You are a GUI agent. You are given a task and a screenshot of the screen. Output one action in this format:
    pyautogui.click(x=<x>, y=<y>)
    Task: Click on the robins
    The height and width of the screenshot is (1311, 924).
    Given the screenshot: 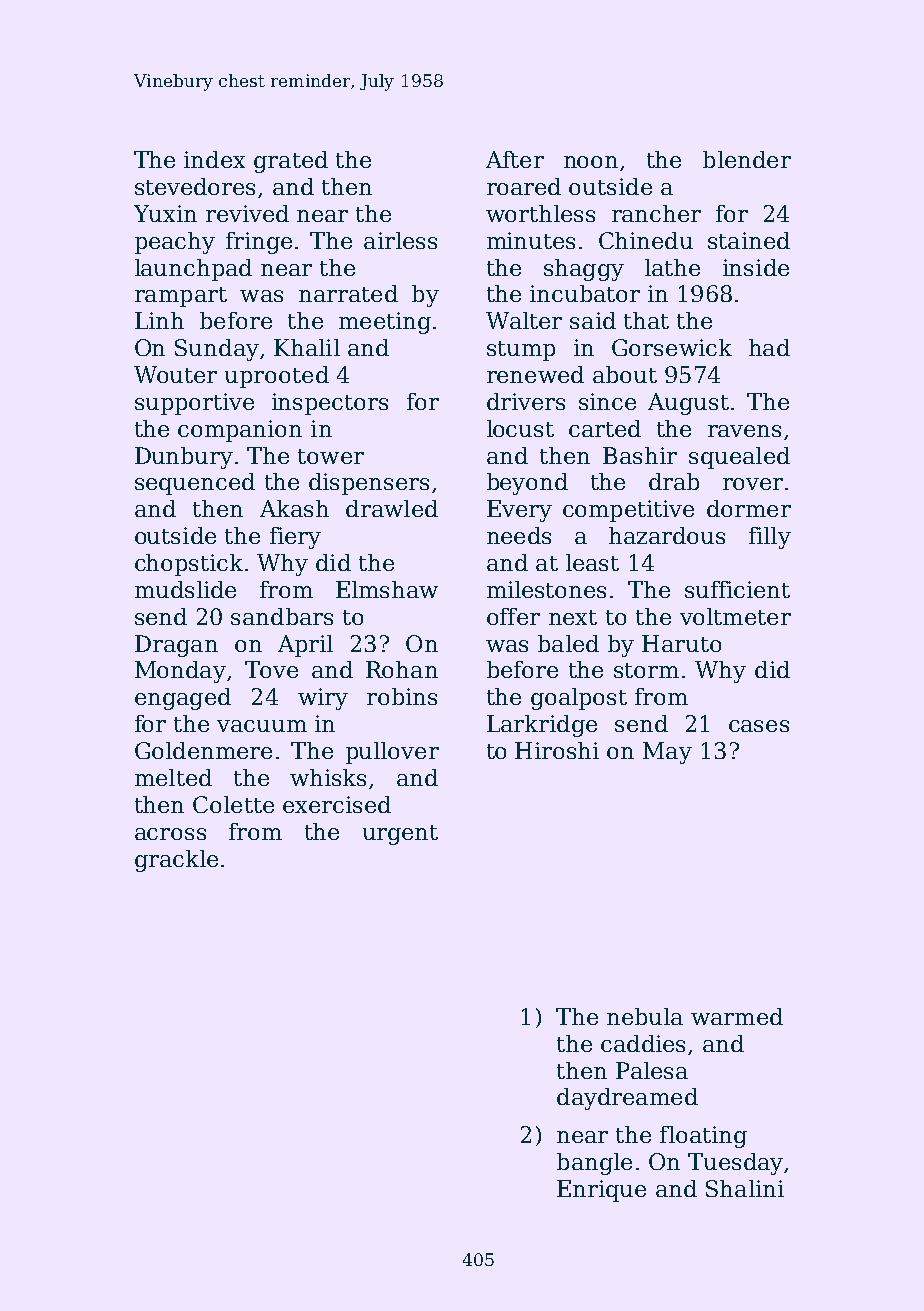 What is the action you would take?
    pyautogui.click(x=402, y=696)
